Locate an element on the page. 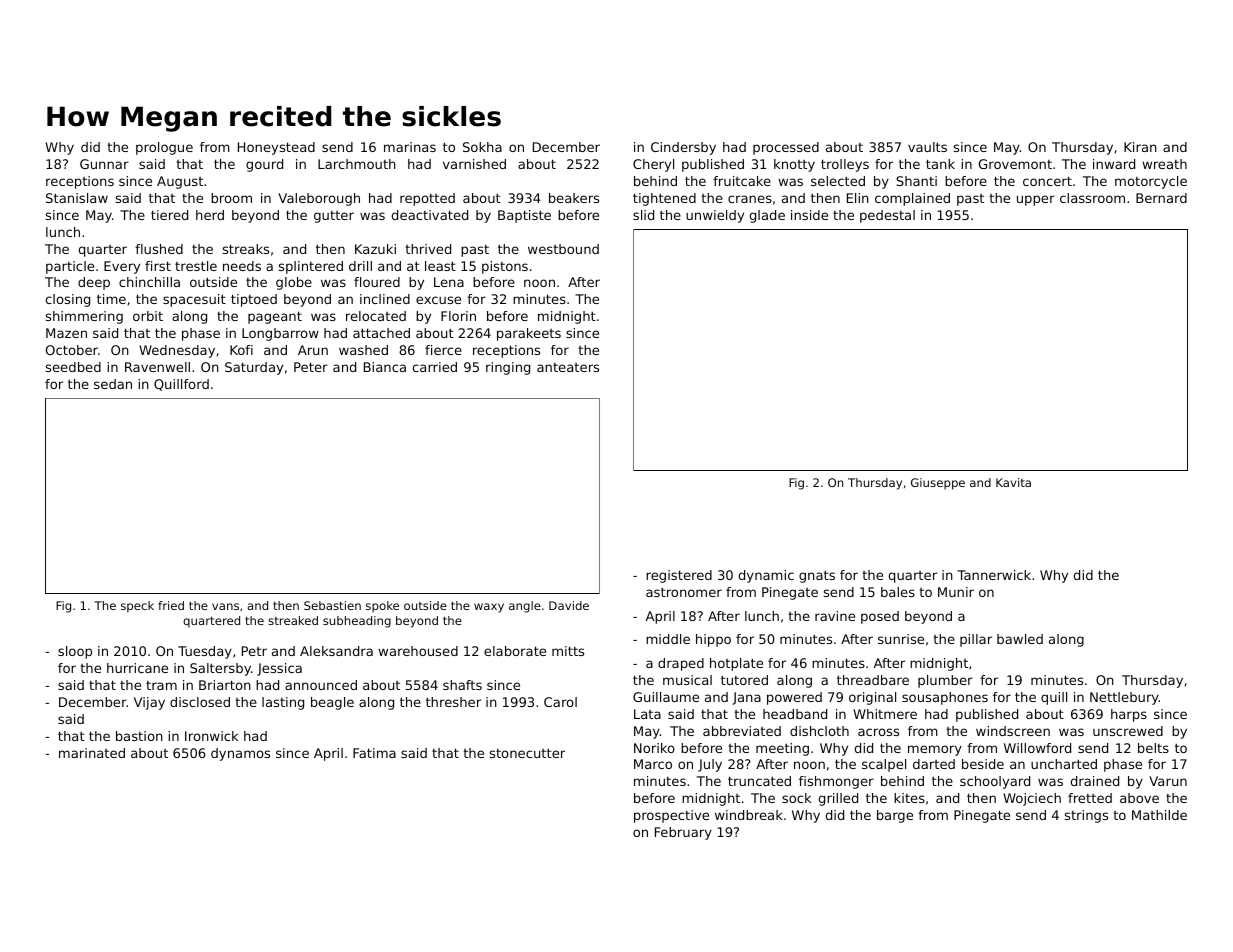 The width and height of the page is (1233, 952). Cheryl is located at coordinates (653, 165).
